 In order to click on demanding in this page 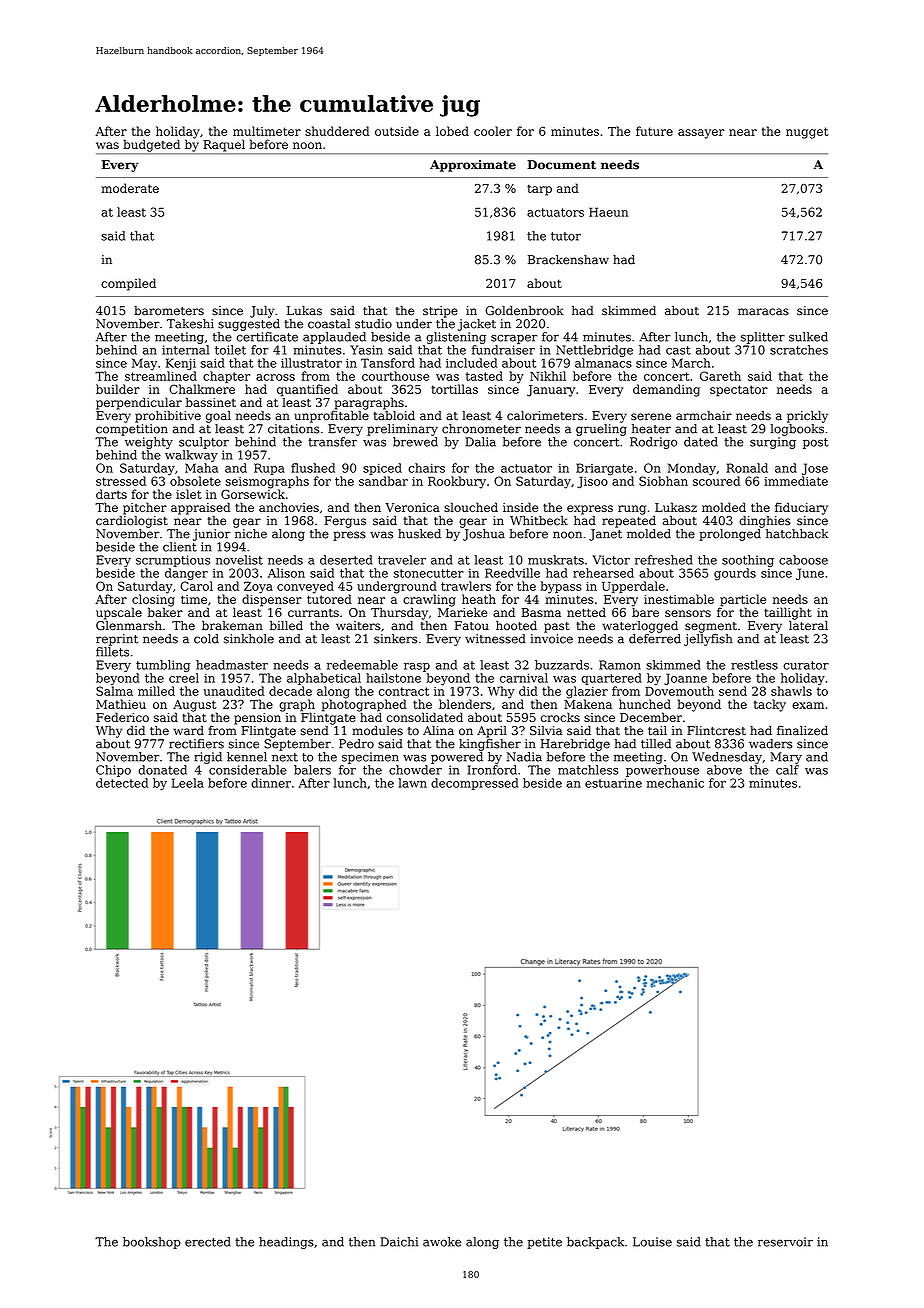, I will do `click(666, 390)`.
